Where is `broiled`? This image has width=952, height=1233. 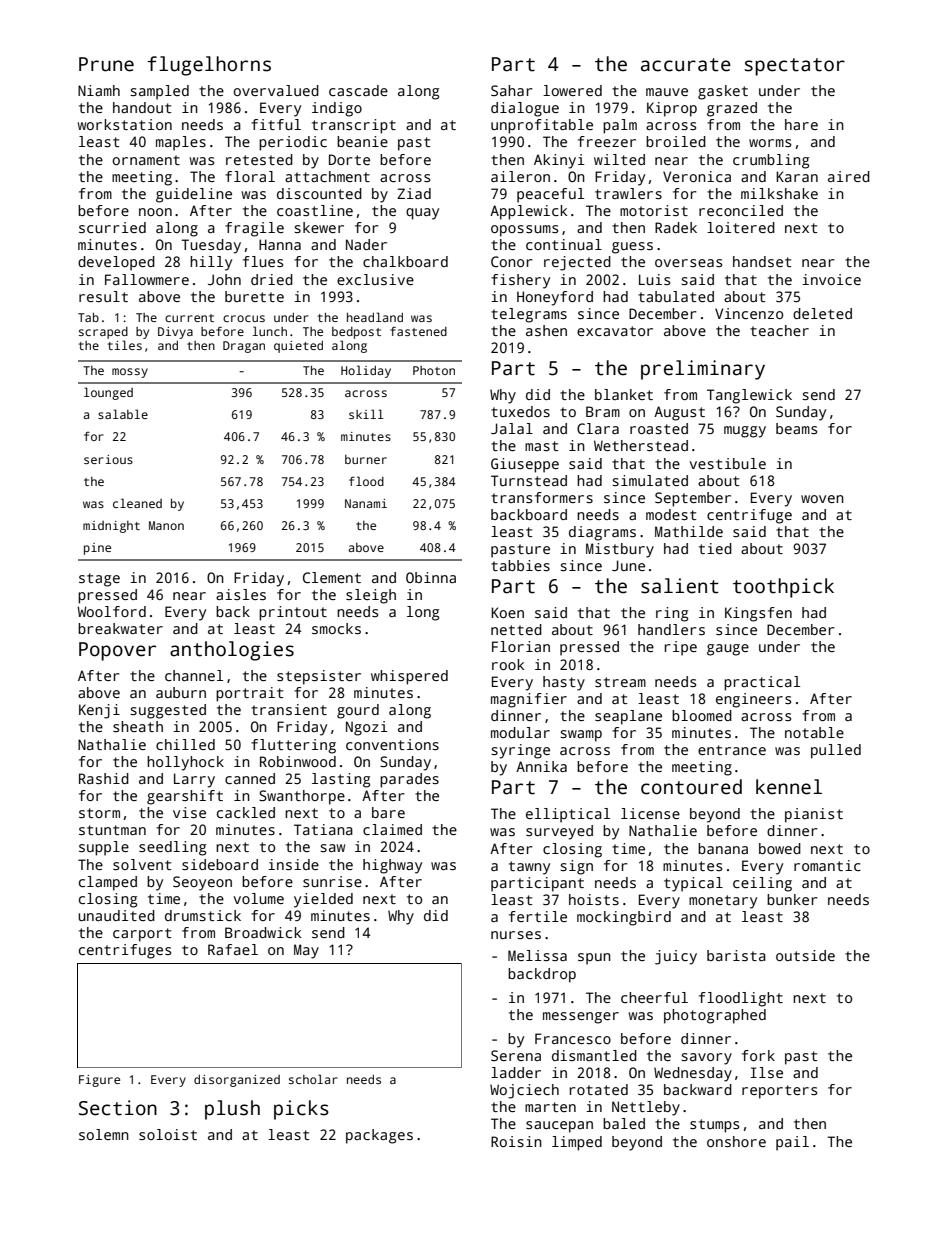 broiled is located at coordinates (676, 141).
